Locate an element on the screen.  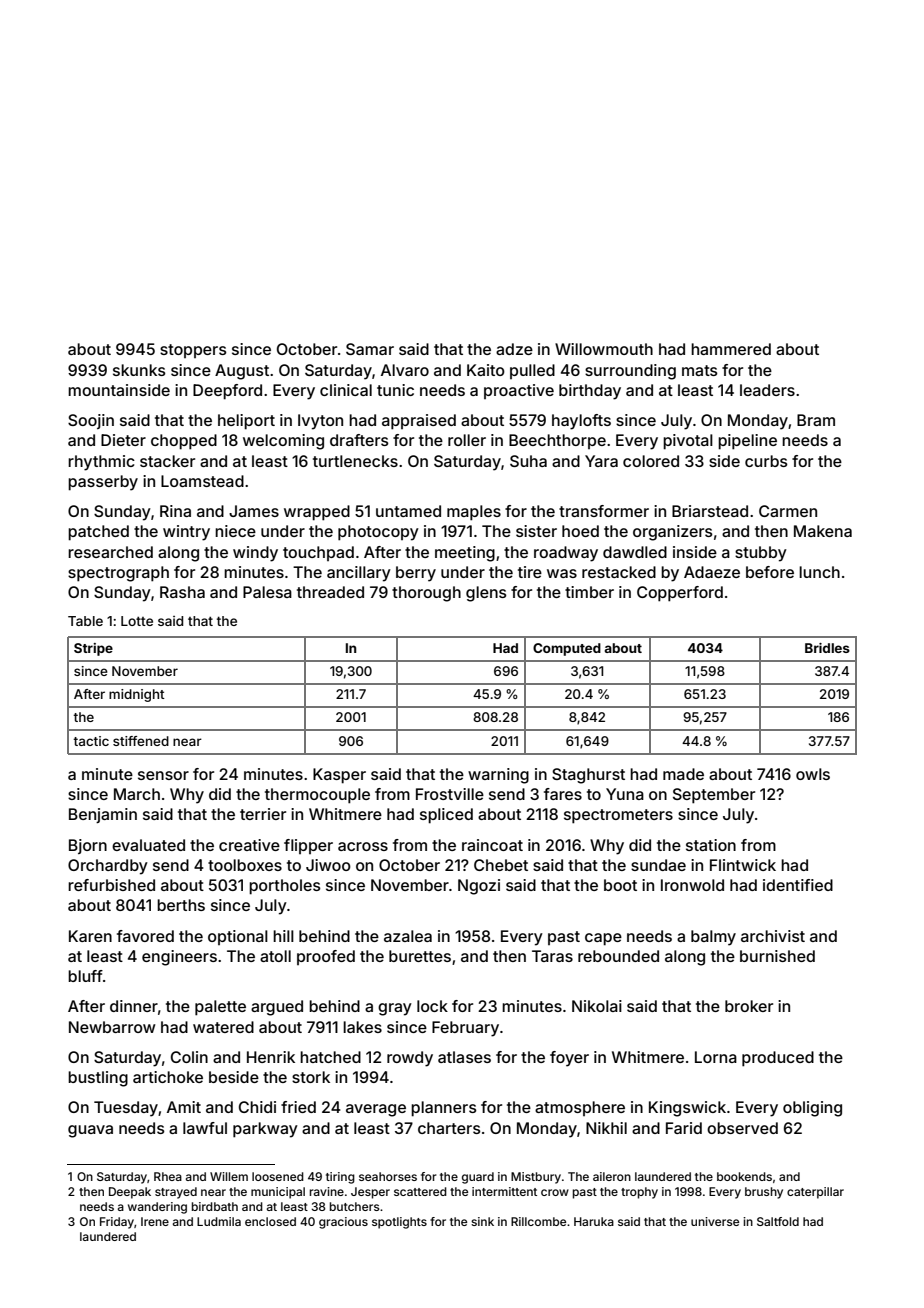
Copperford is located at coordinates (680, 594).
